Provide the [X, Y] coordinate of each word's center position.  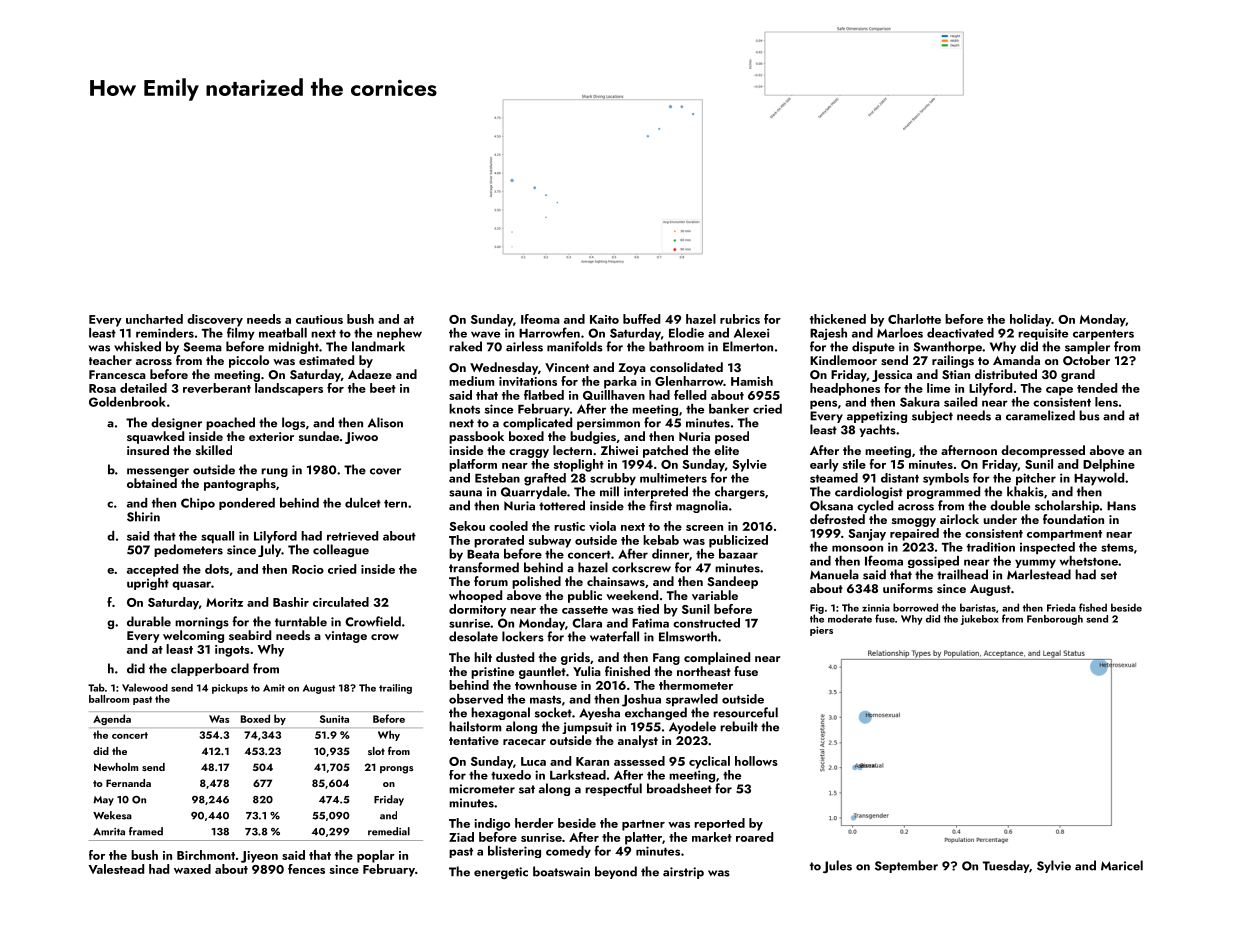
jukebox [980, 620]
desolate [473, 636]
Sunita [334, 719]
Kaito [604, 319]
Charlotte [914, 319]
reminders [165, 333]
